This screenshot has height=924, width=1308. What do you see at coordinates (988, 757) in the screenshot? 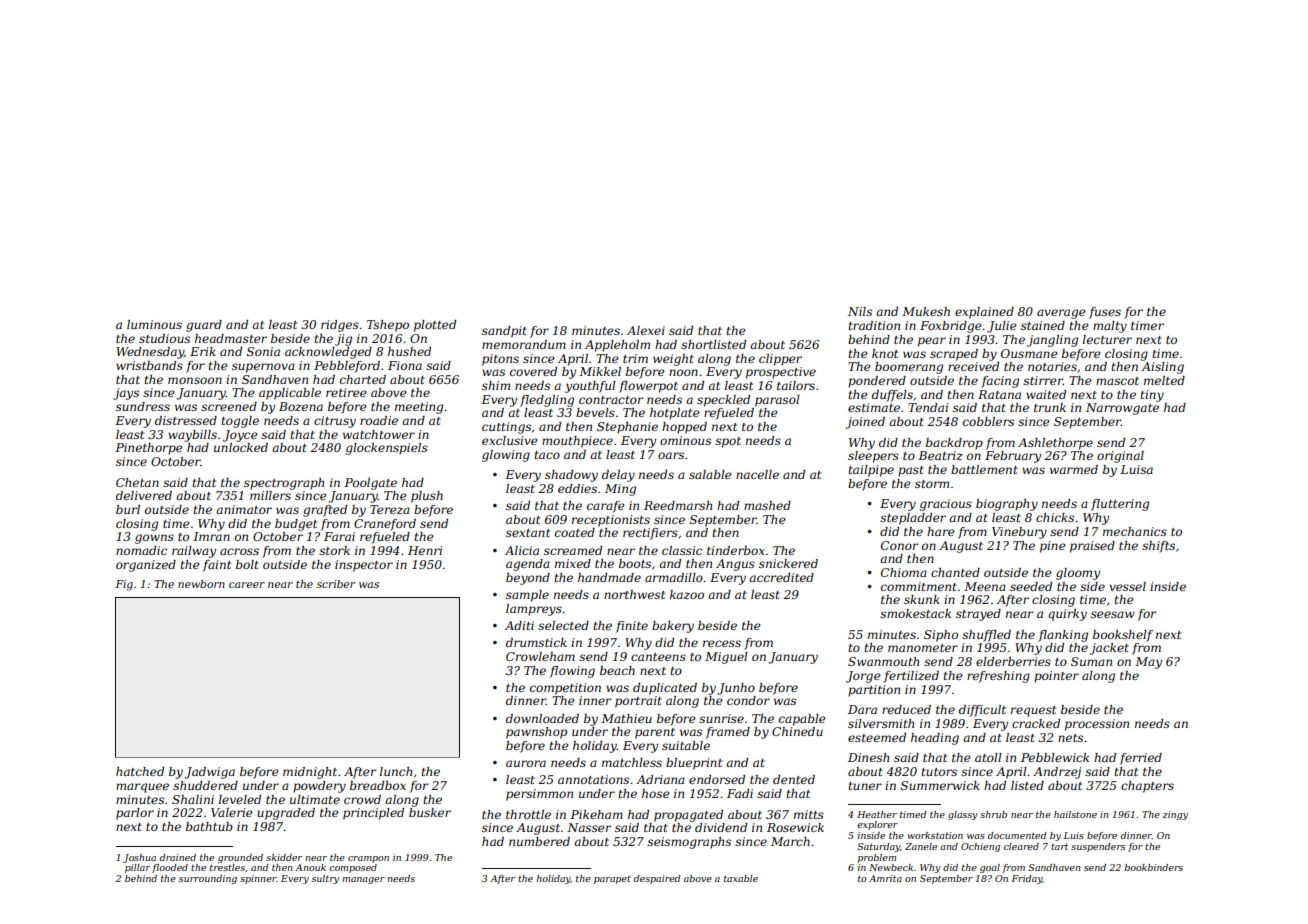
I see `atoll` at bounding box center [988, 757].
